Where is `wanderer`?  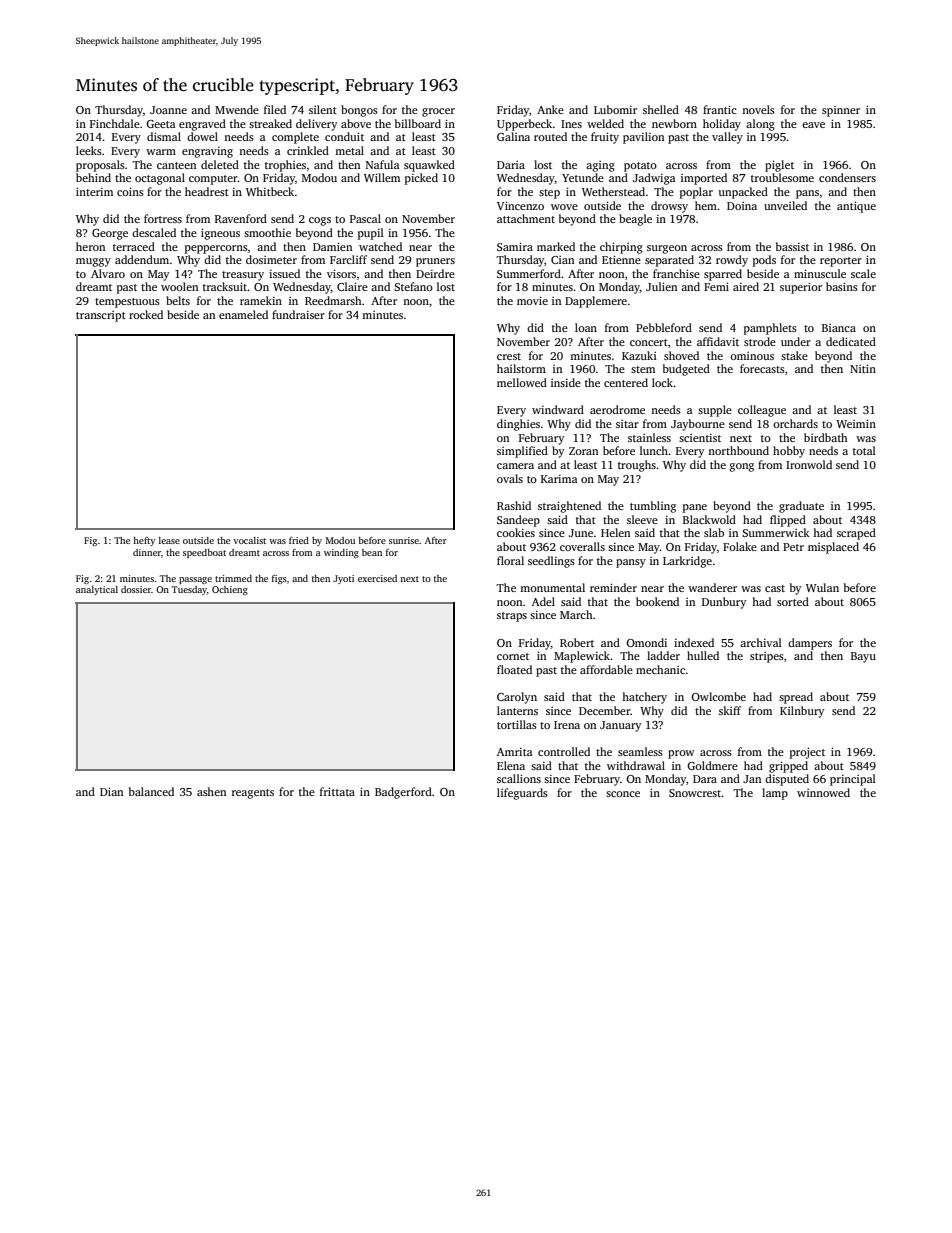
wanderer is located at coordinates (712, 587).
